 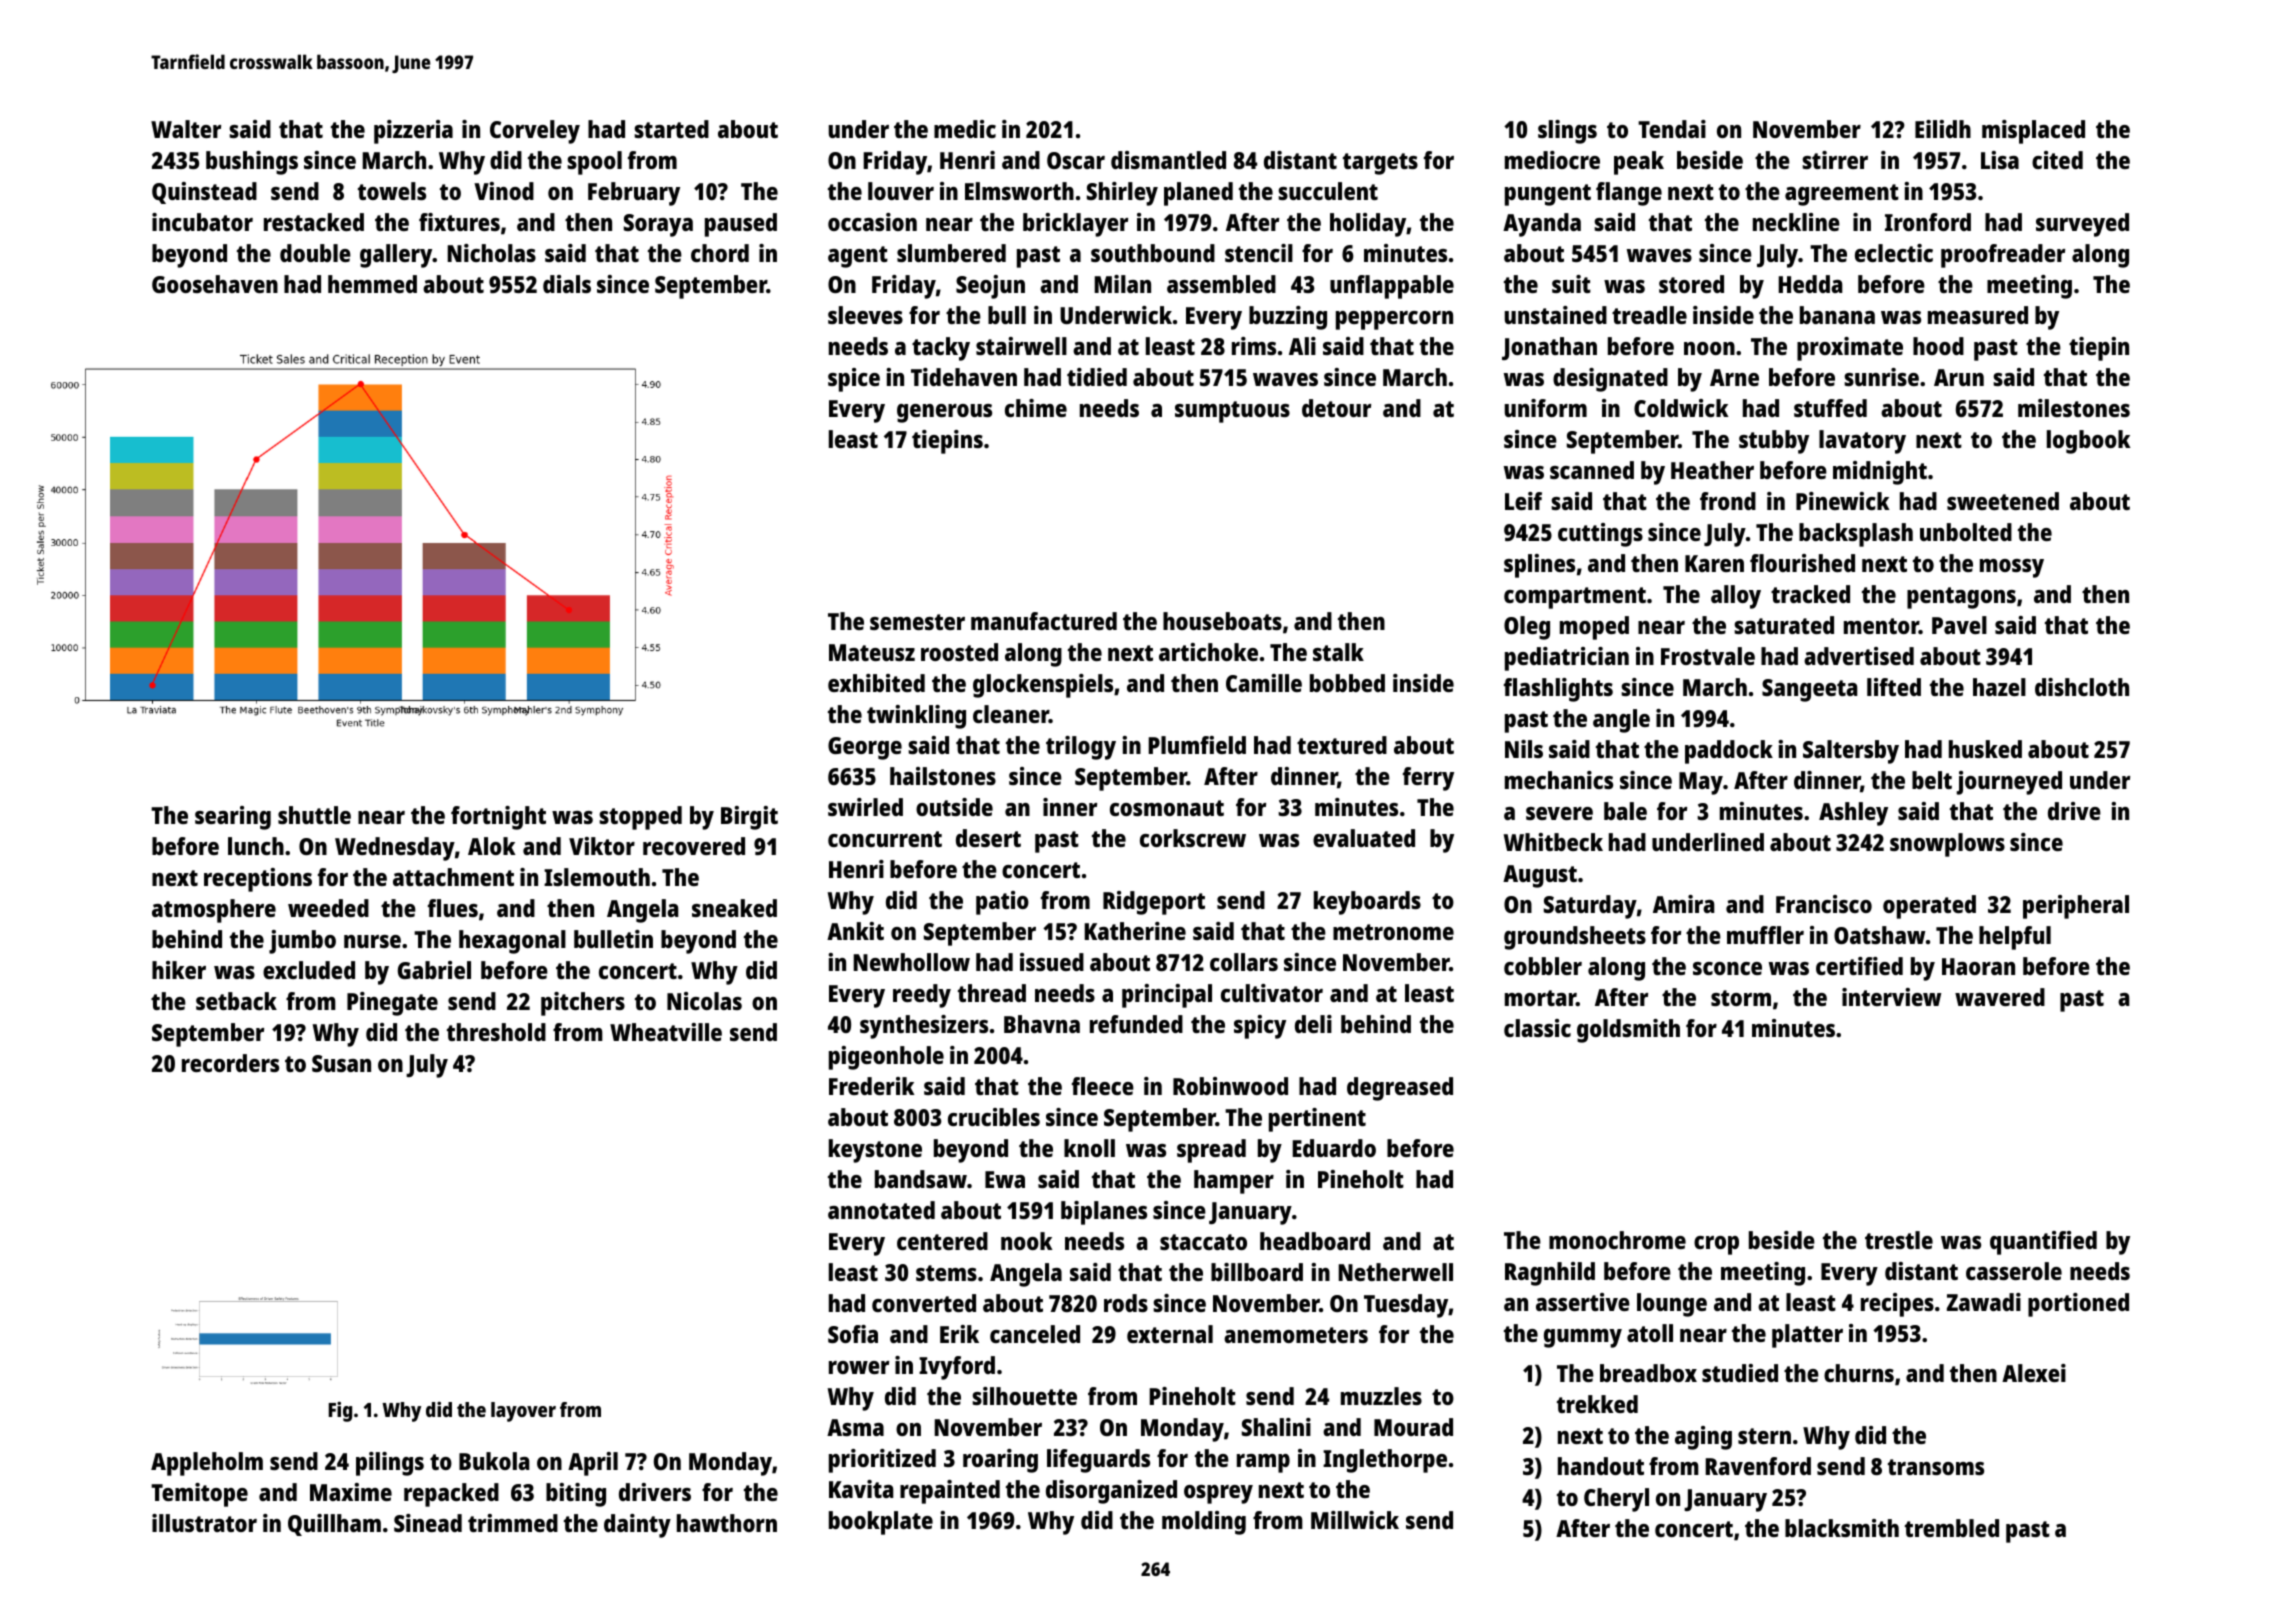 I want to click on Vinod, so click(x=504, y=191).
